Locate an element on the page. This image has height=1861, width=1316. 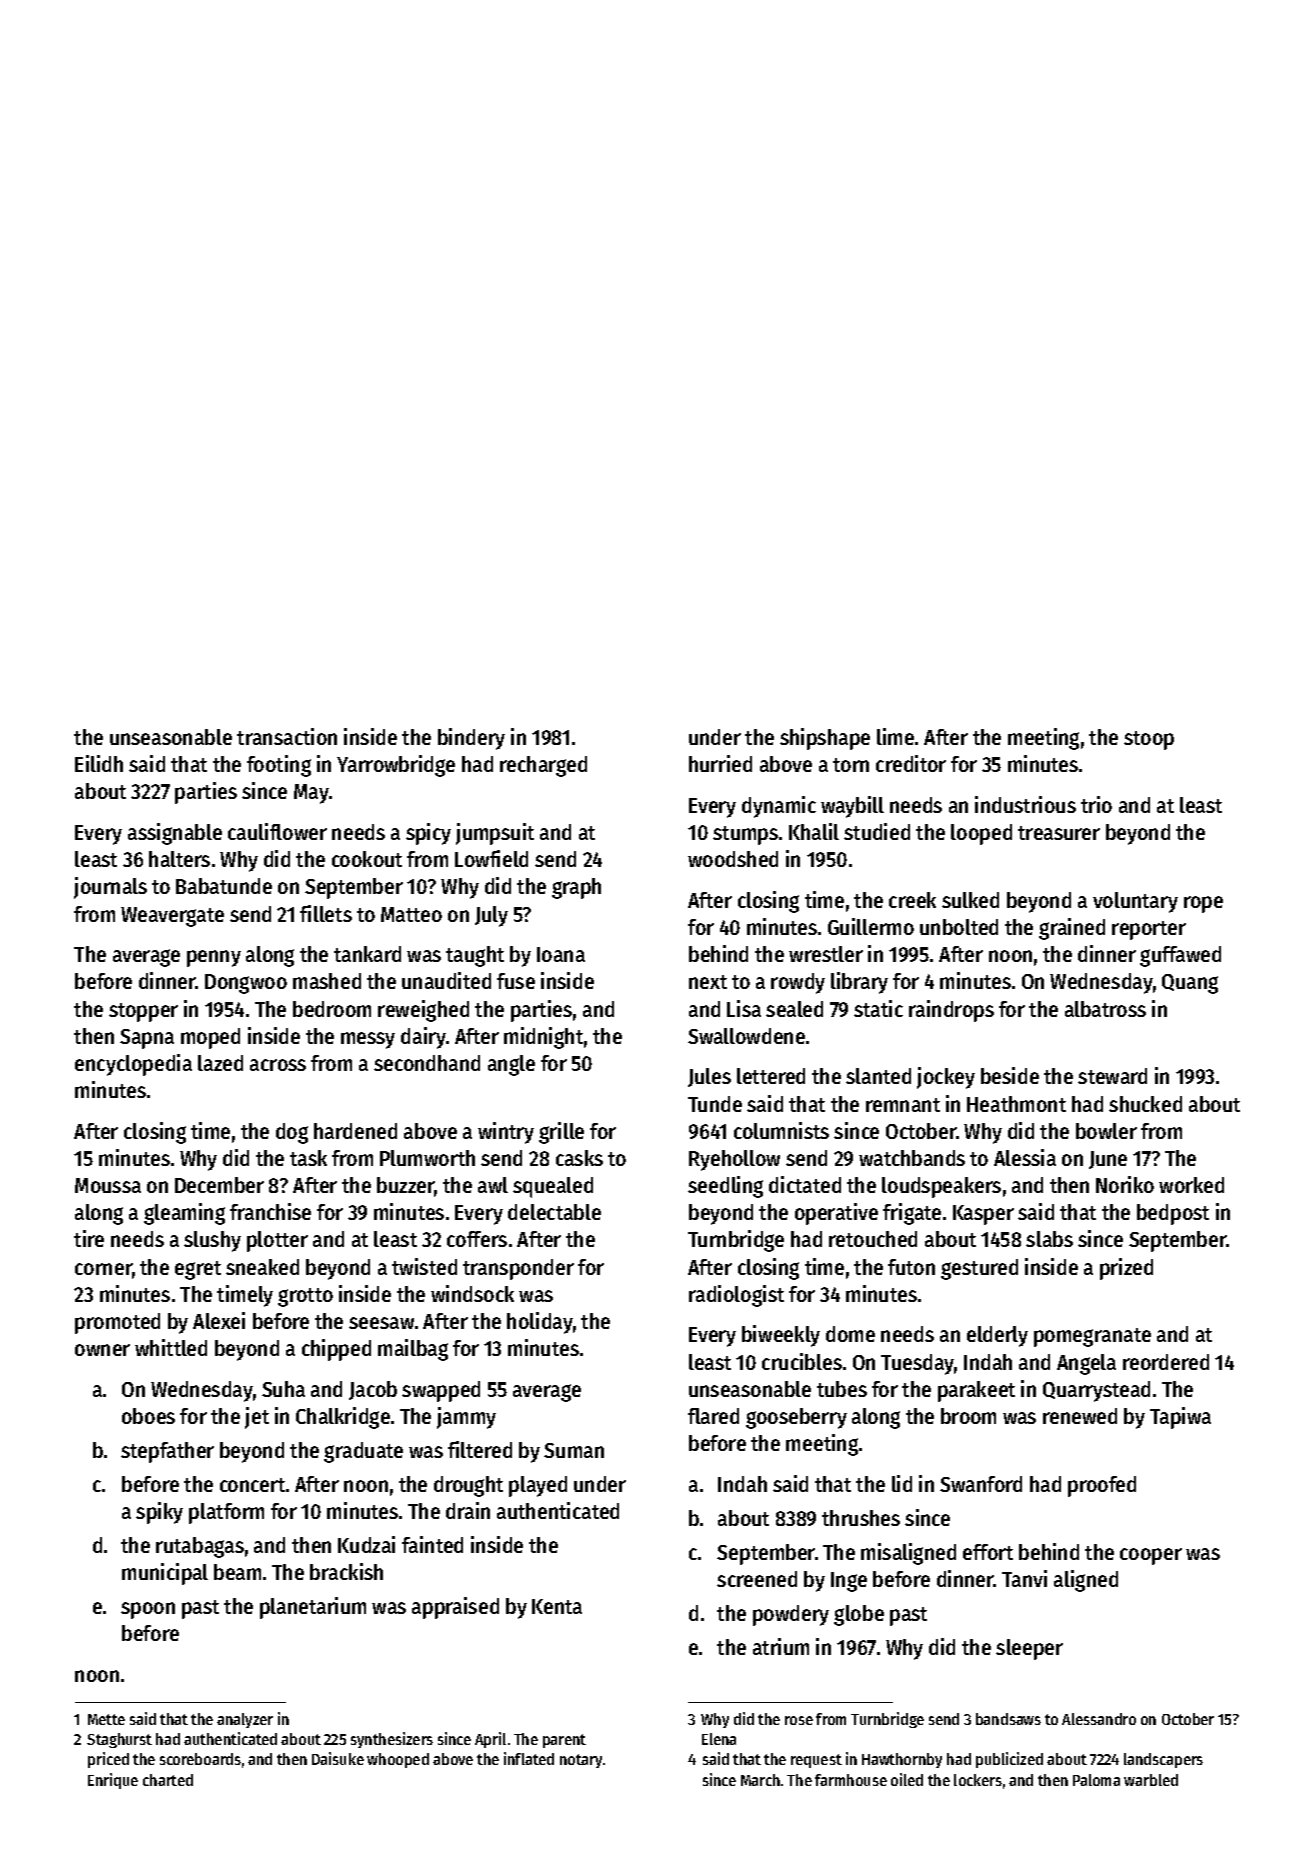
Enrique is located at coordinates (113, 1781).
